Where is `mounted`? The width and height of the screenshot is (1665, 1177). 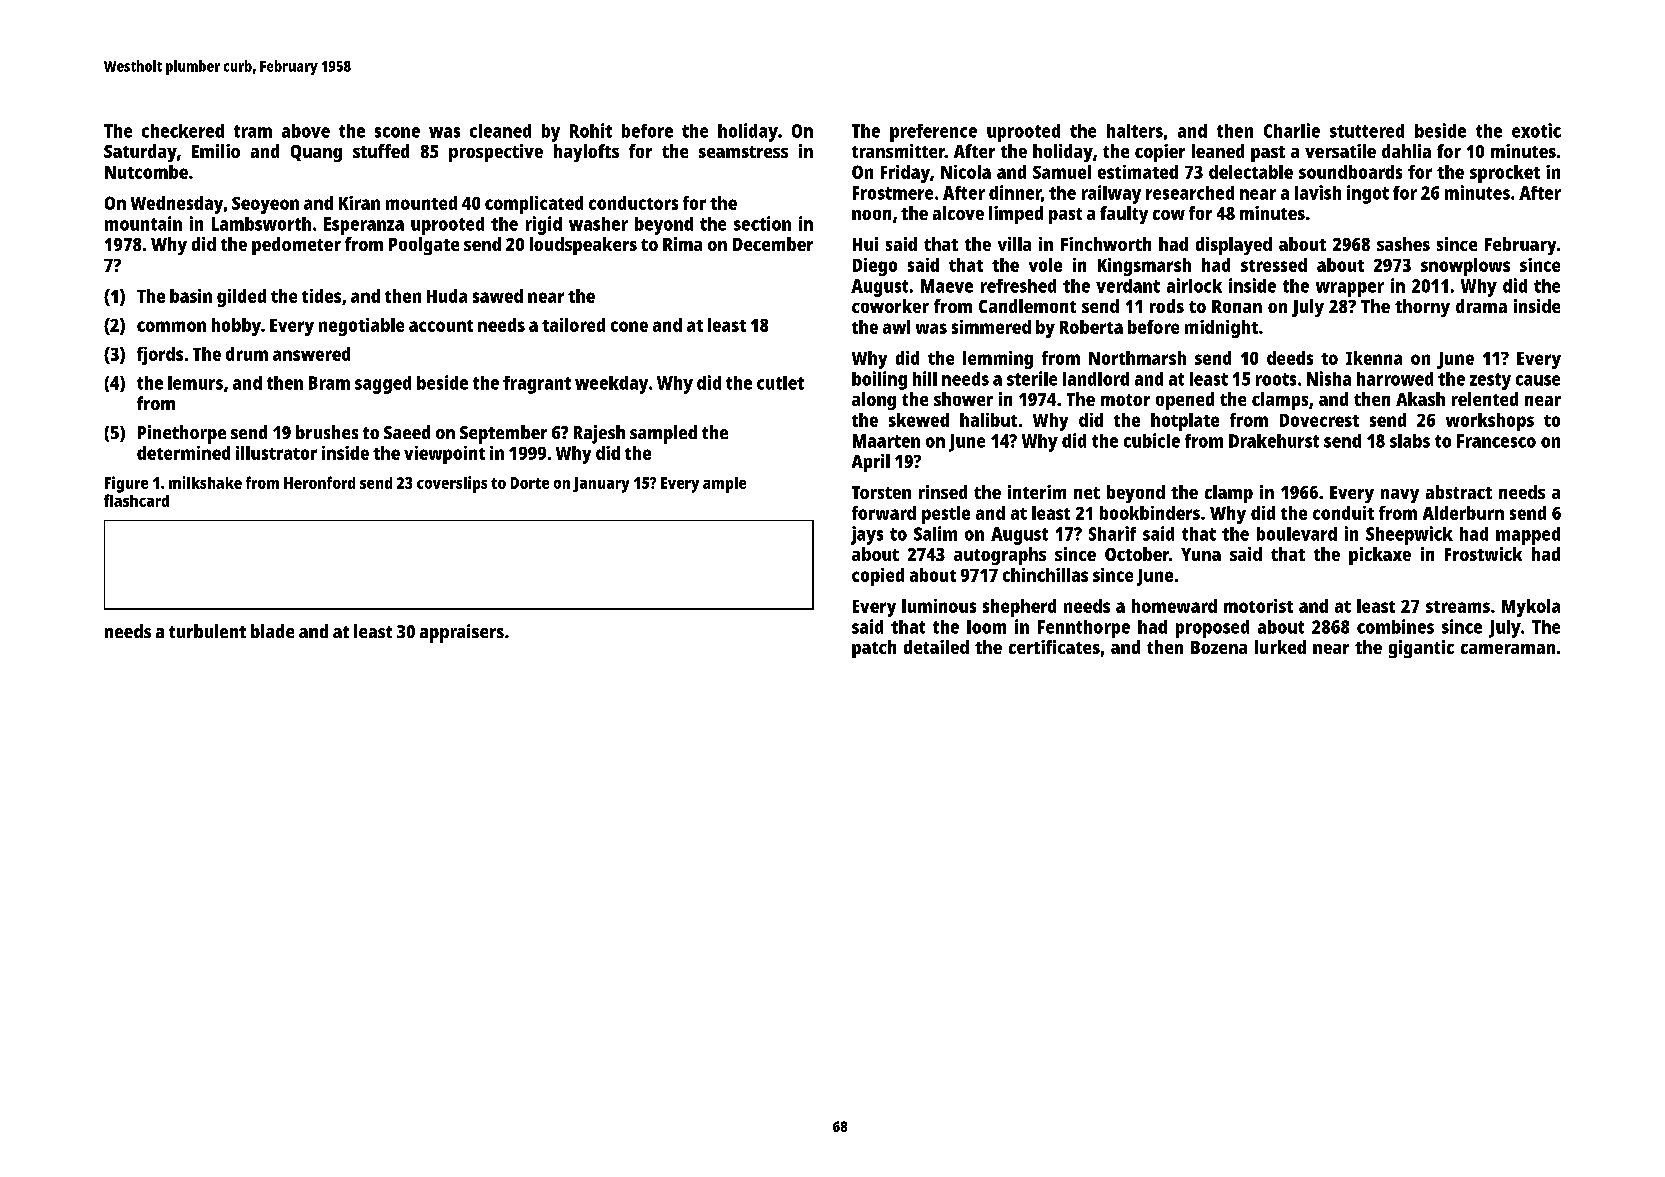 mounted is located at coordinates (421, 203).
